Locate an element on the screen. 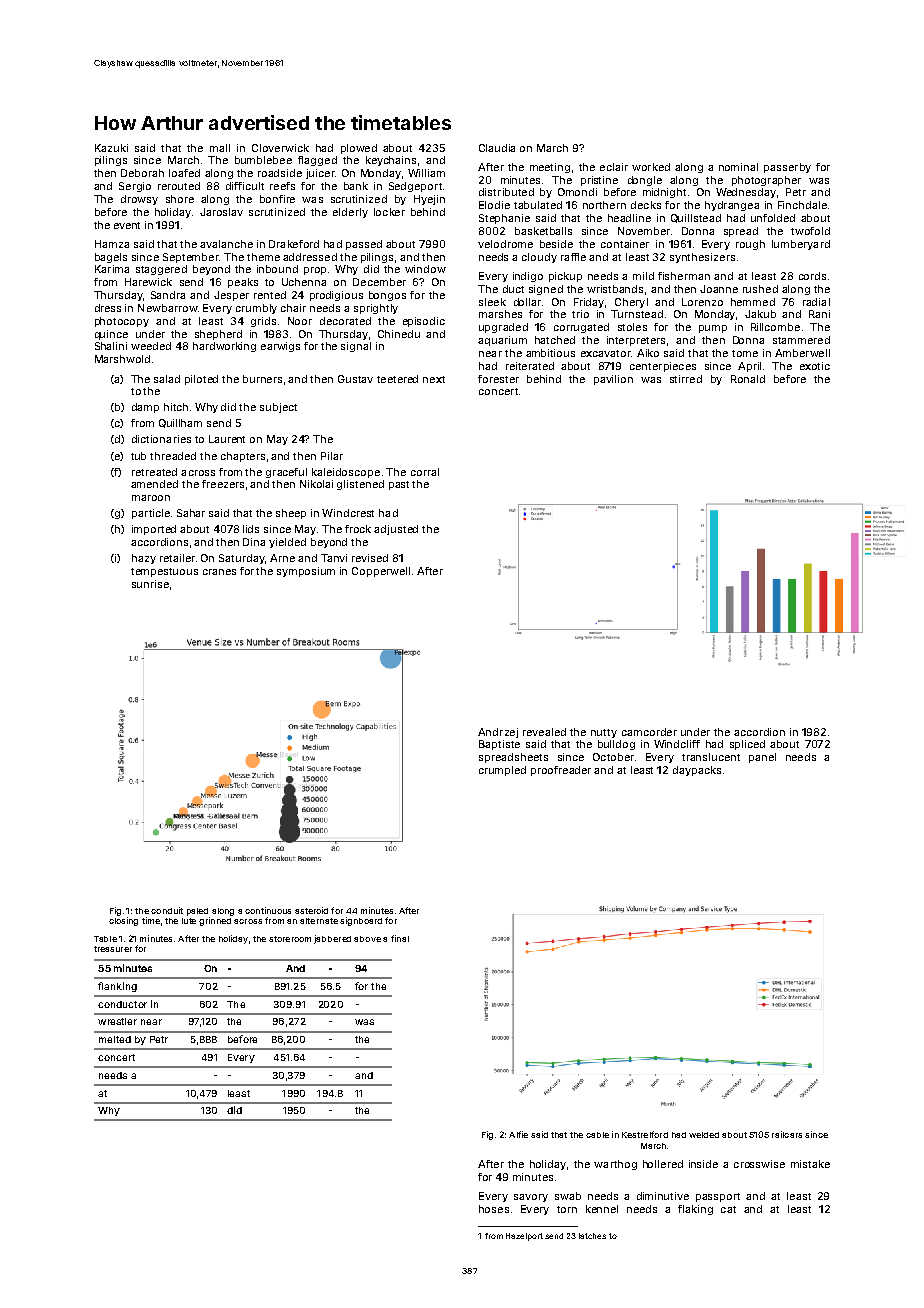  Kazuki is located at coordinates (111, 148).
